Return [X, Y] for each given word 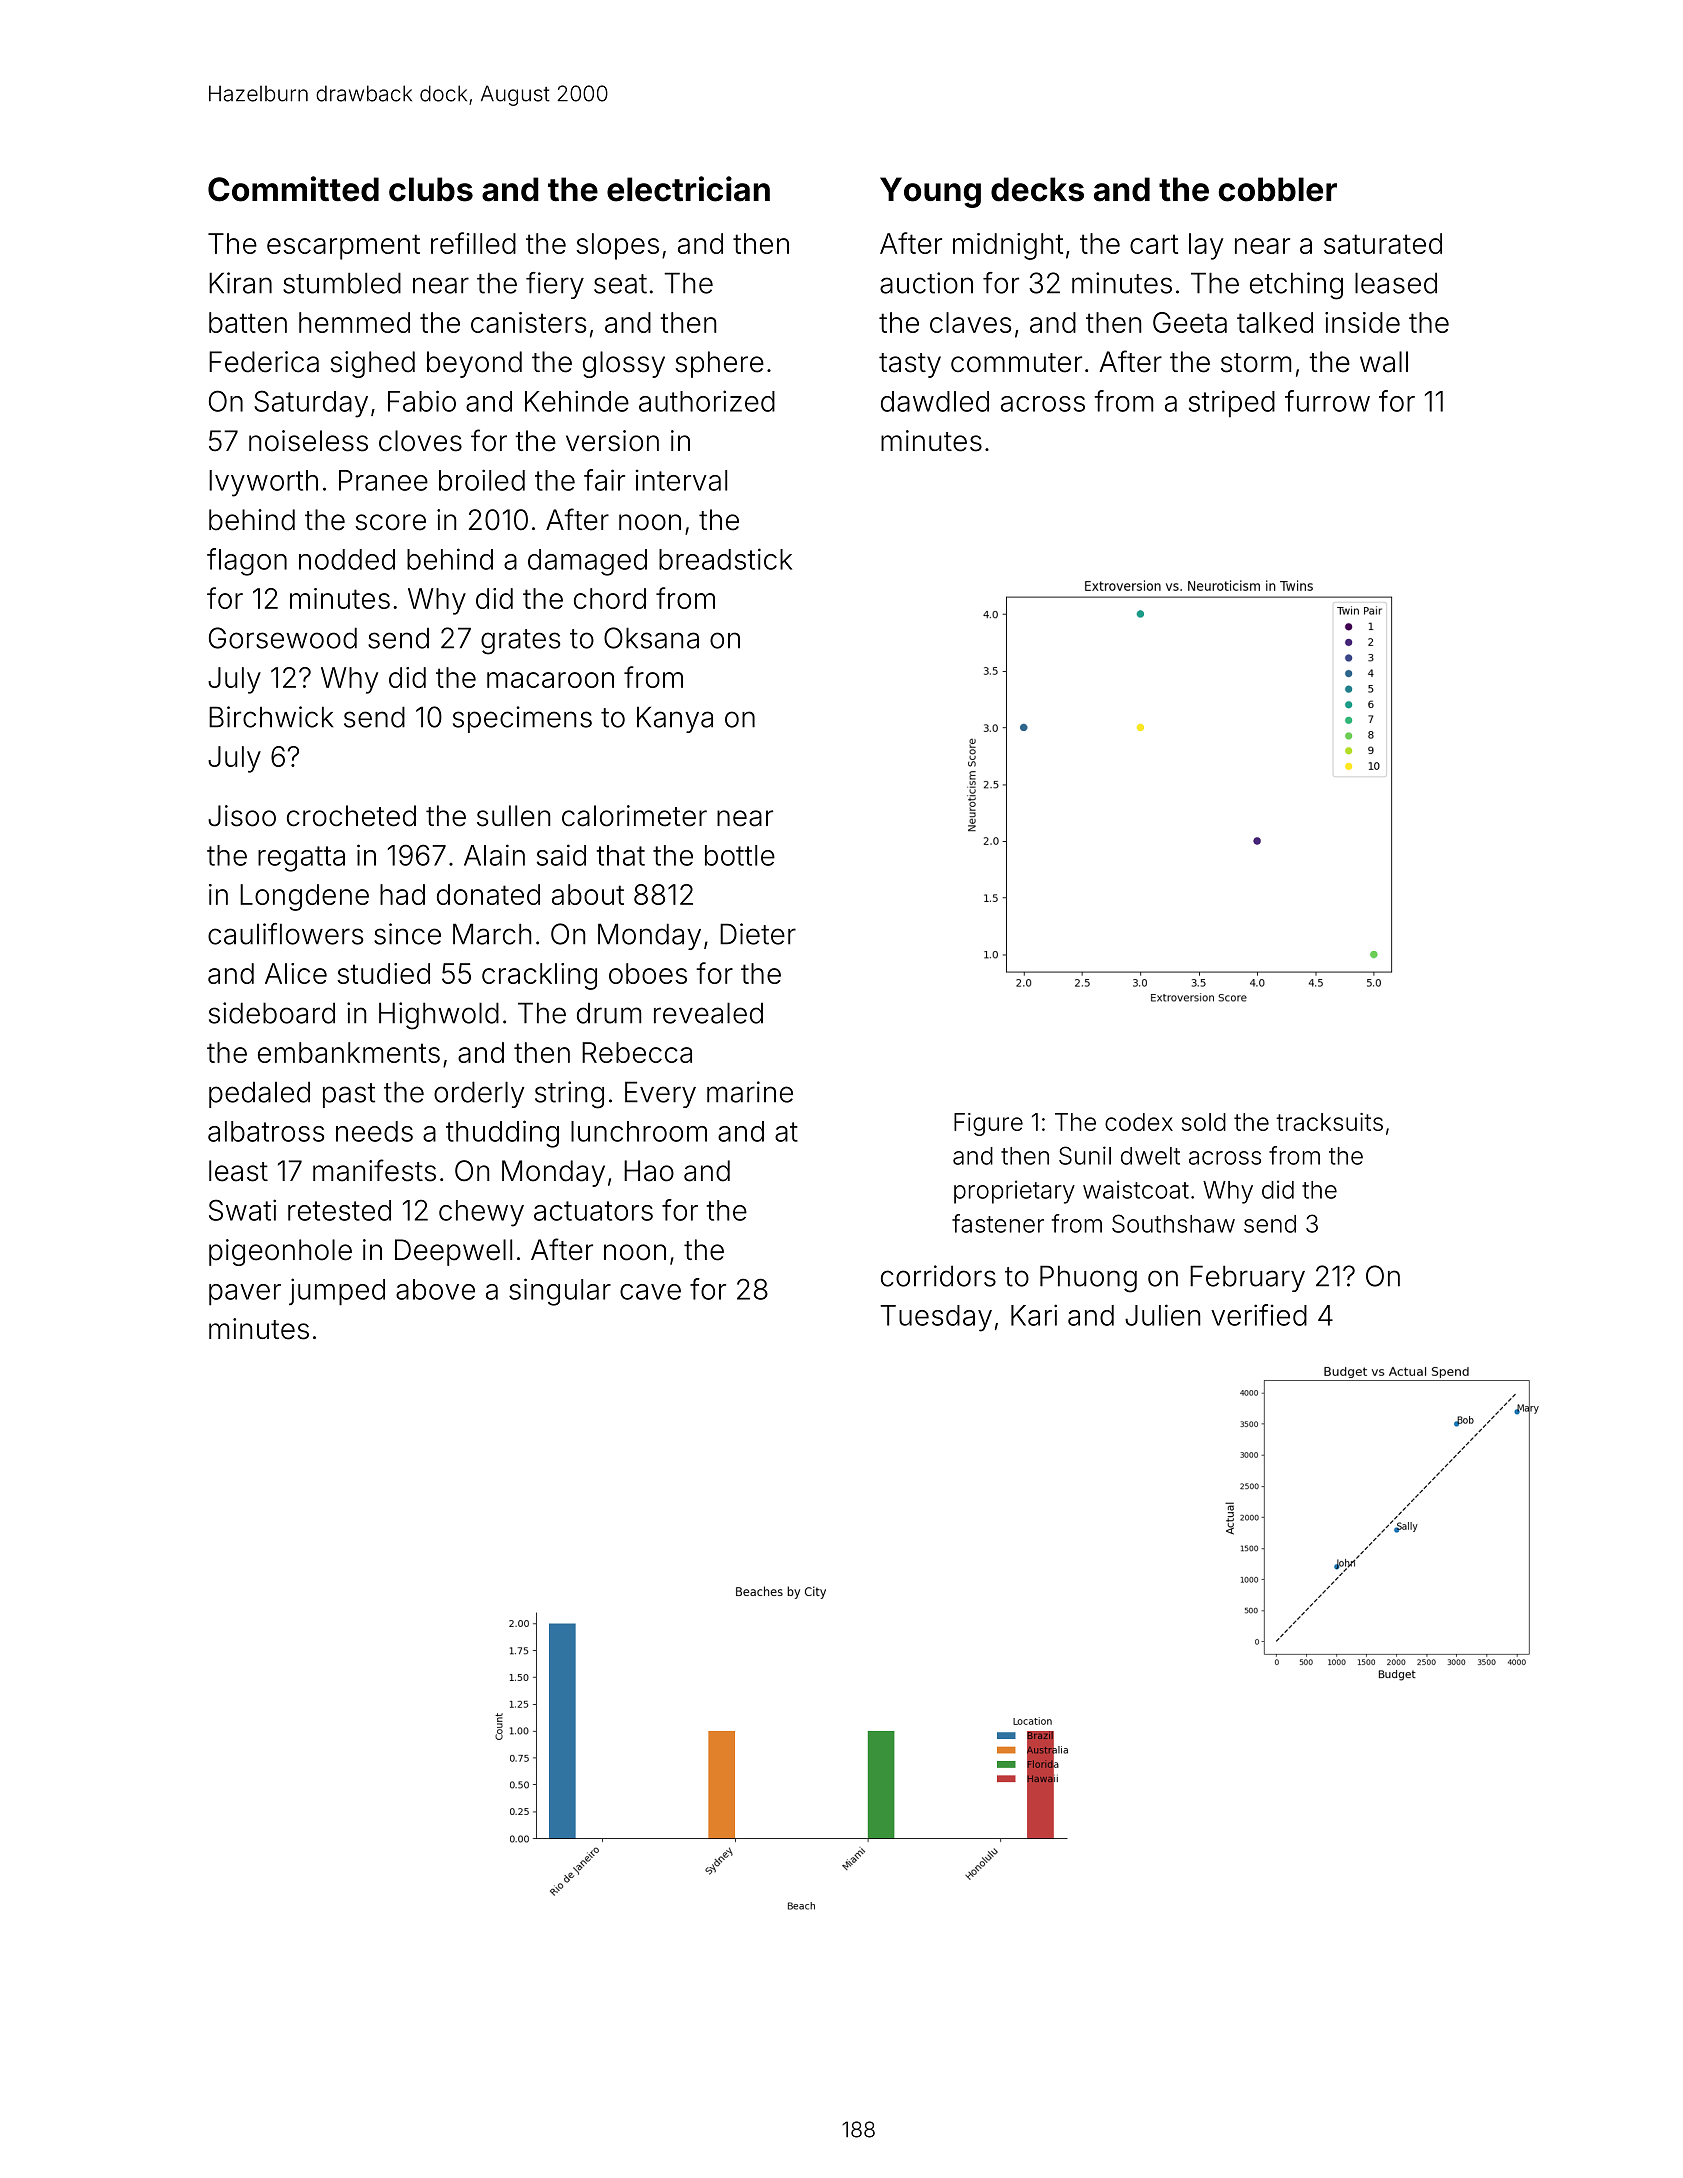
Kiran [240, 283]
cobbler [1278, 189]
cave [650, 1292]
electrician [688, 189]
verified [1259, 1315]
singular [560, 1292]
